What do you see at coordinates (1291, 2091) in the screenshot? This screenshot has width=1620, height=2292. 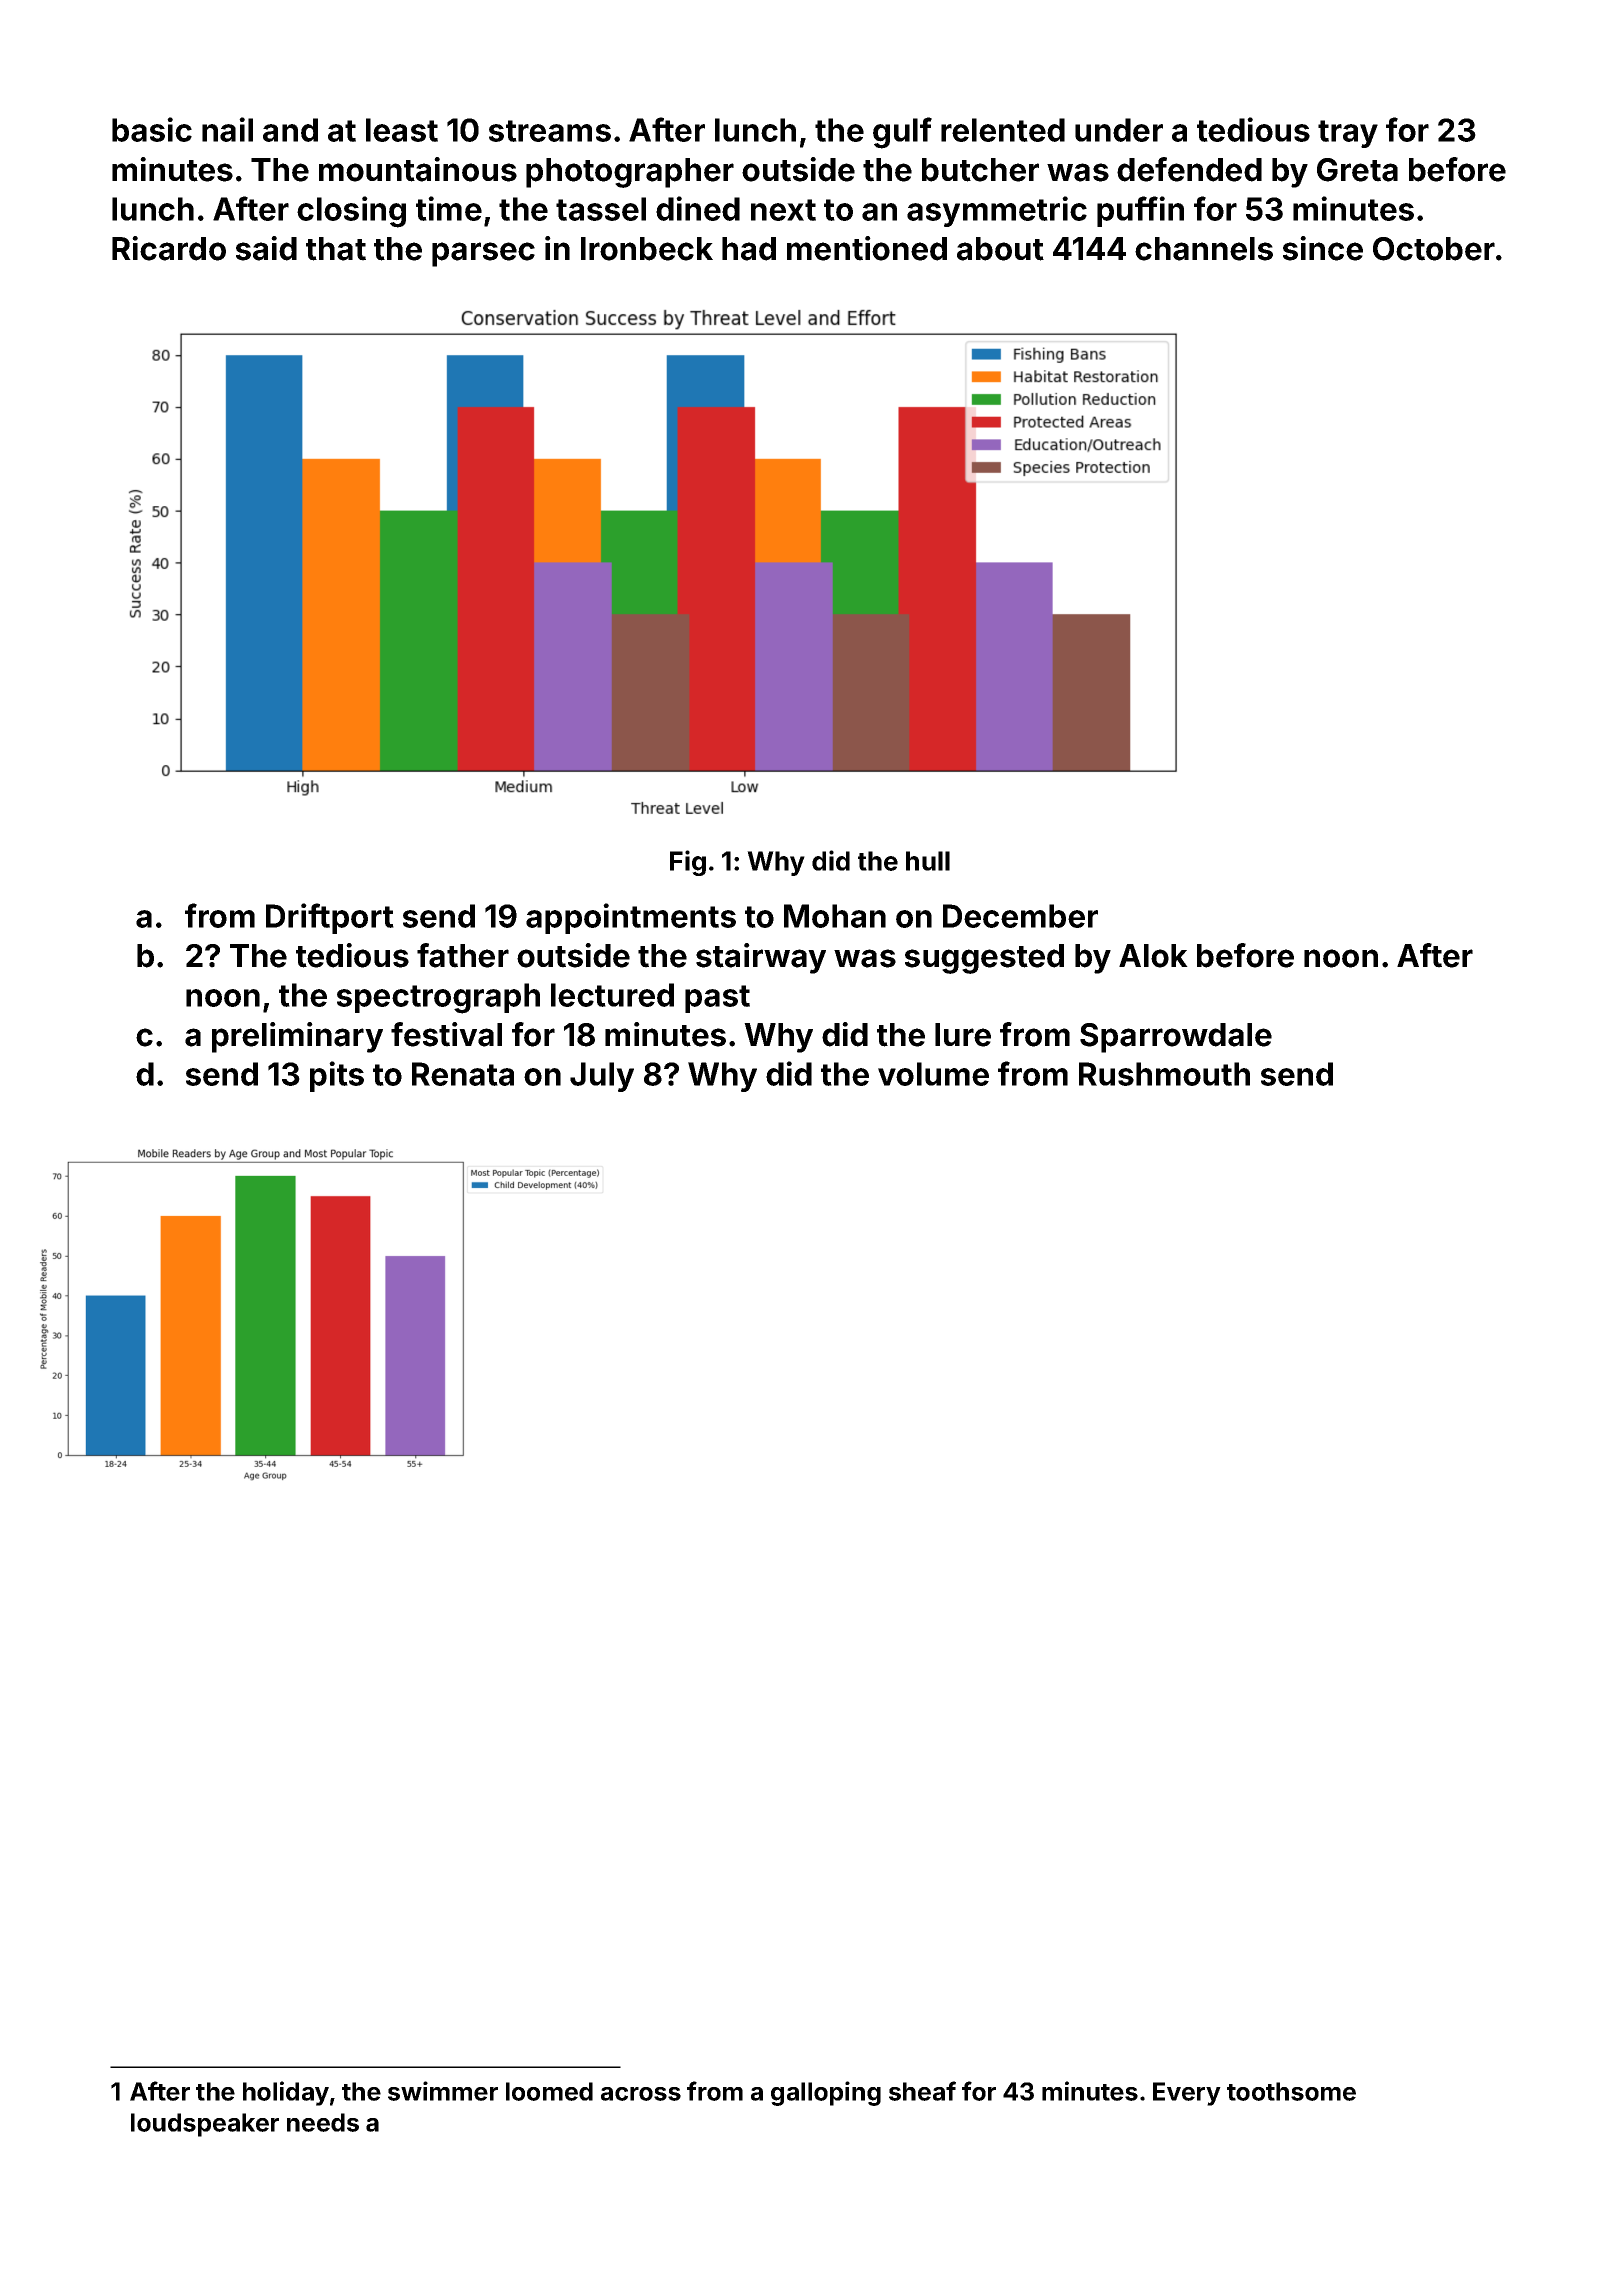 I see `toothsome` at bounding box center [1291, 2091].
